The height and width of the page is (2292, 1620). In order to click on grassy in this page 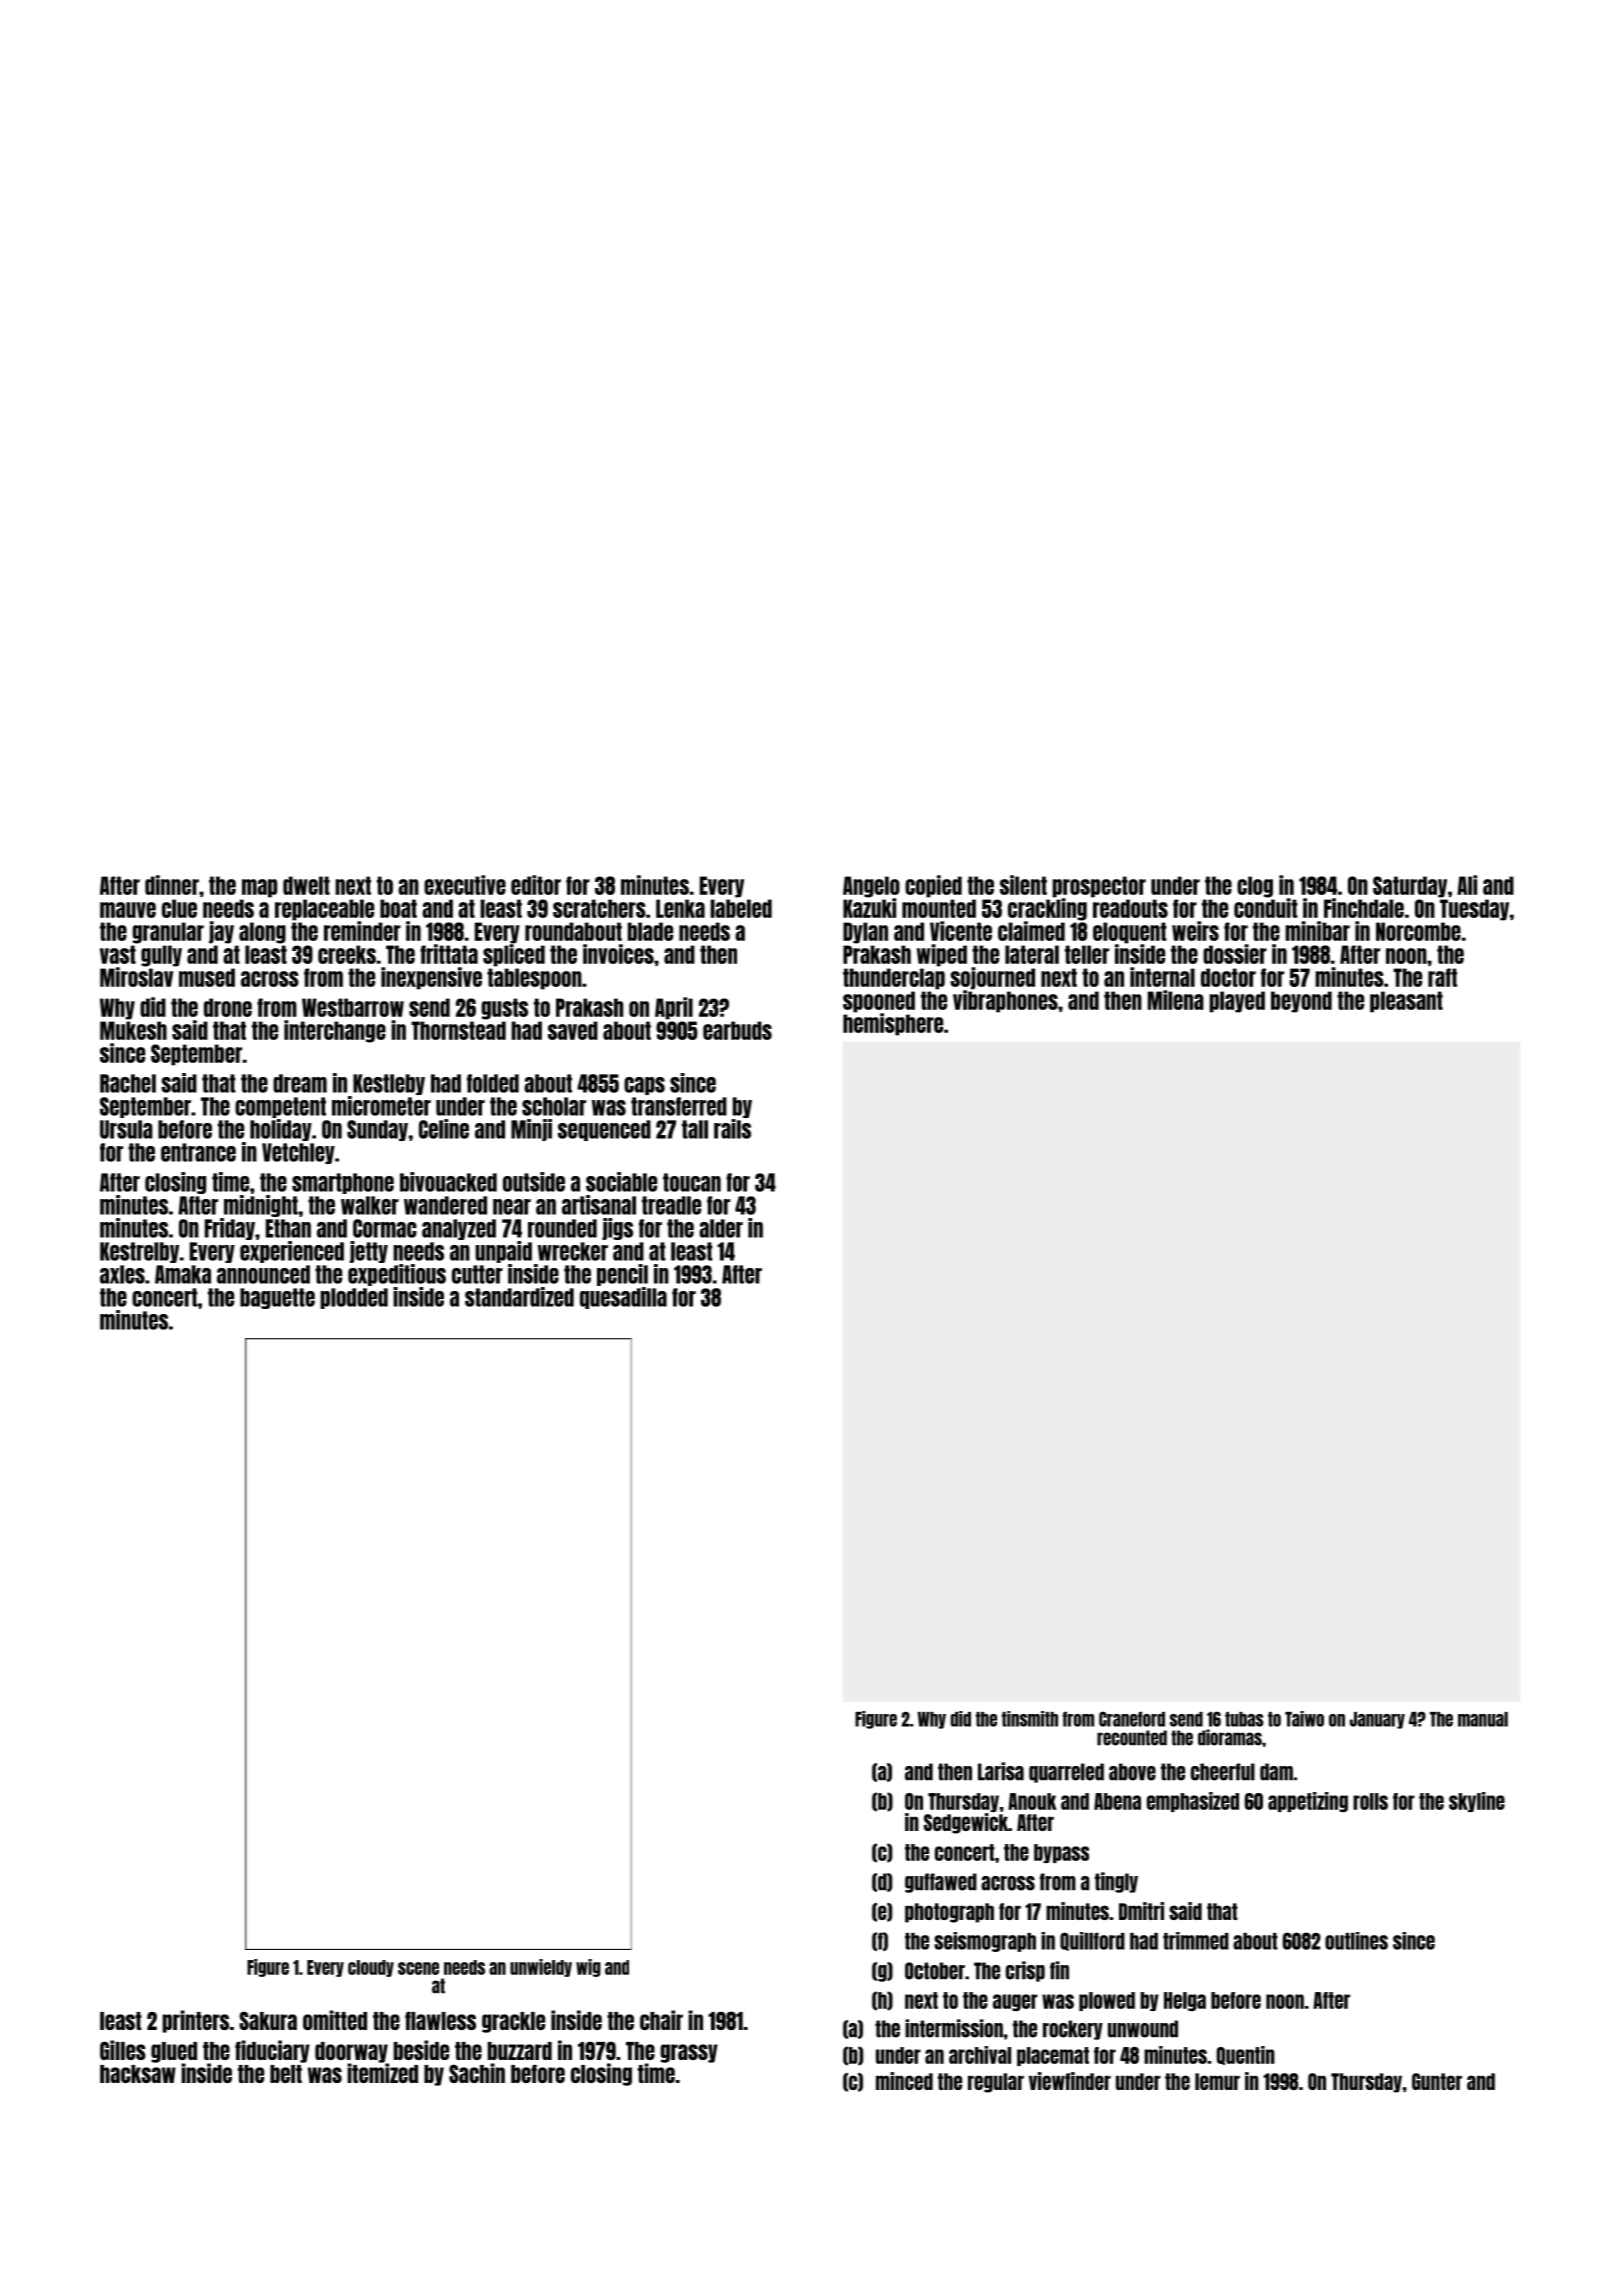, I will do `click(689, 2053)`.
